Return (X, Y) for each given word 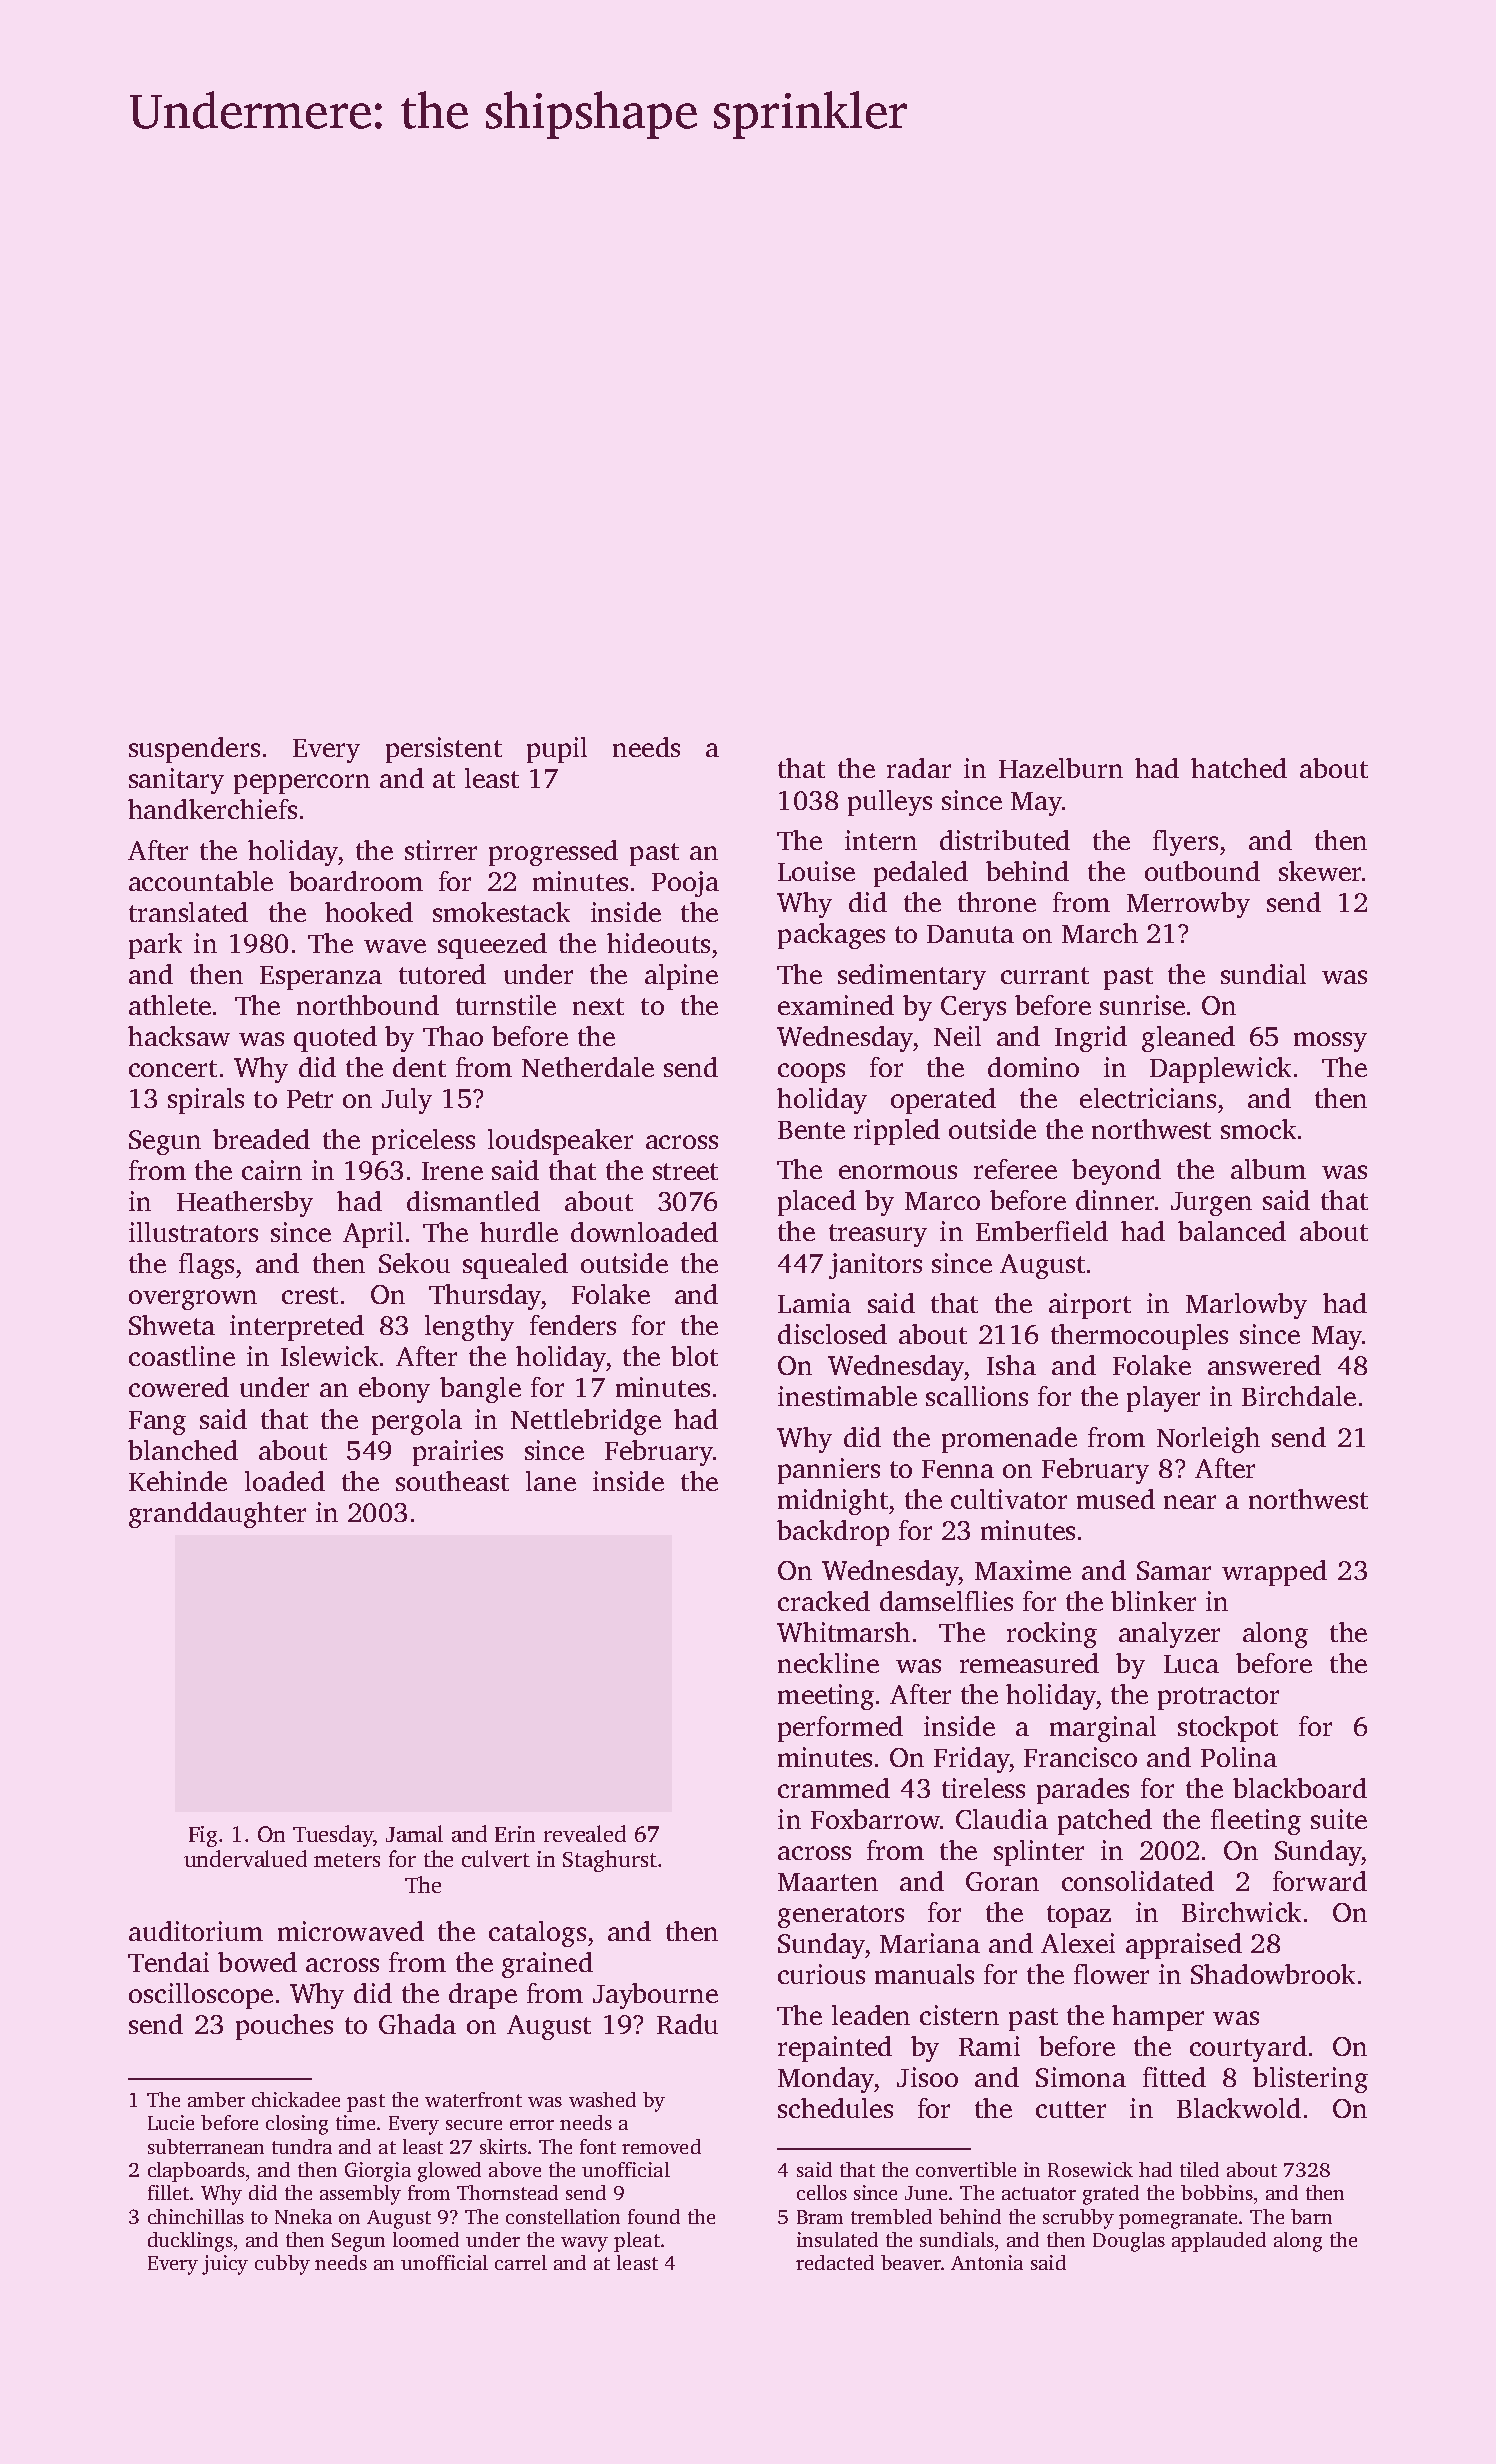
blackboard (1300, 1788)
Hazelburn (1061, 768)
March (1100, 933)
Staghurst (610, 1861)
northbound (368, 1005)
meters (347, 1860)
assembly (360, 2195)
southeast (452, 1481)
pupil (557, 750)
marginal (1103, 1729)
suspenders (194, 750)
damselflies (946, 1601)
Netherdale (588, 1067)
